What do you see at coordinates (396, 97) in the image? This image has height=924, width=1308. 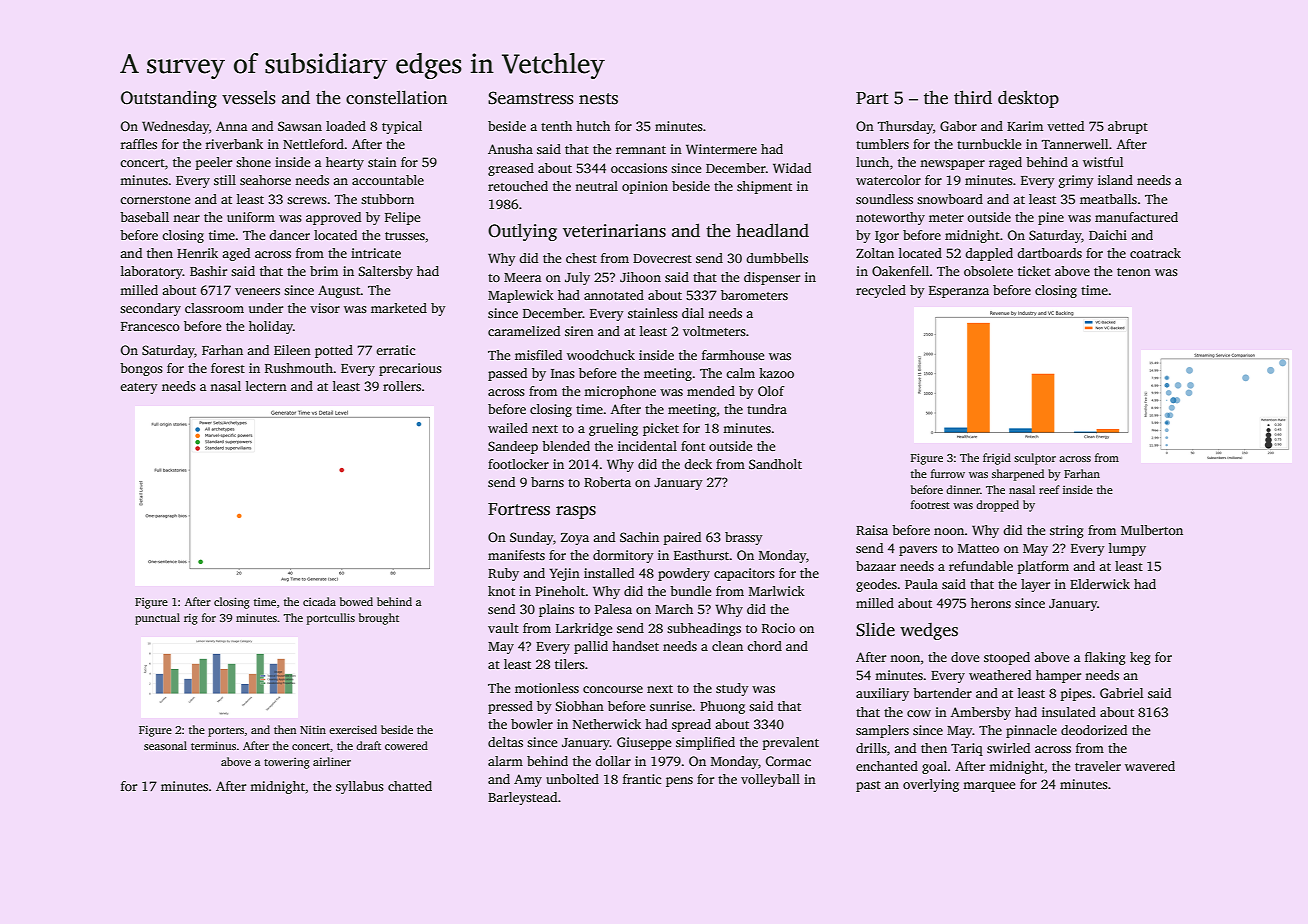 I see `constellation` at bounding box center [396, 97].
